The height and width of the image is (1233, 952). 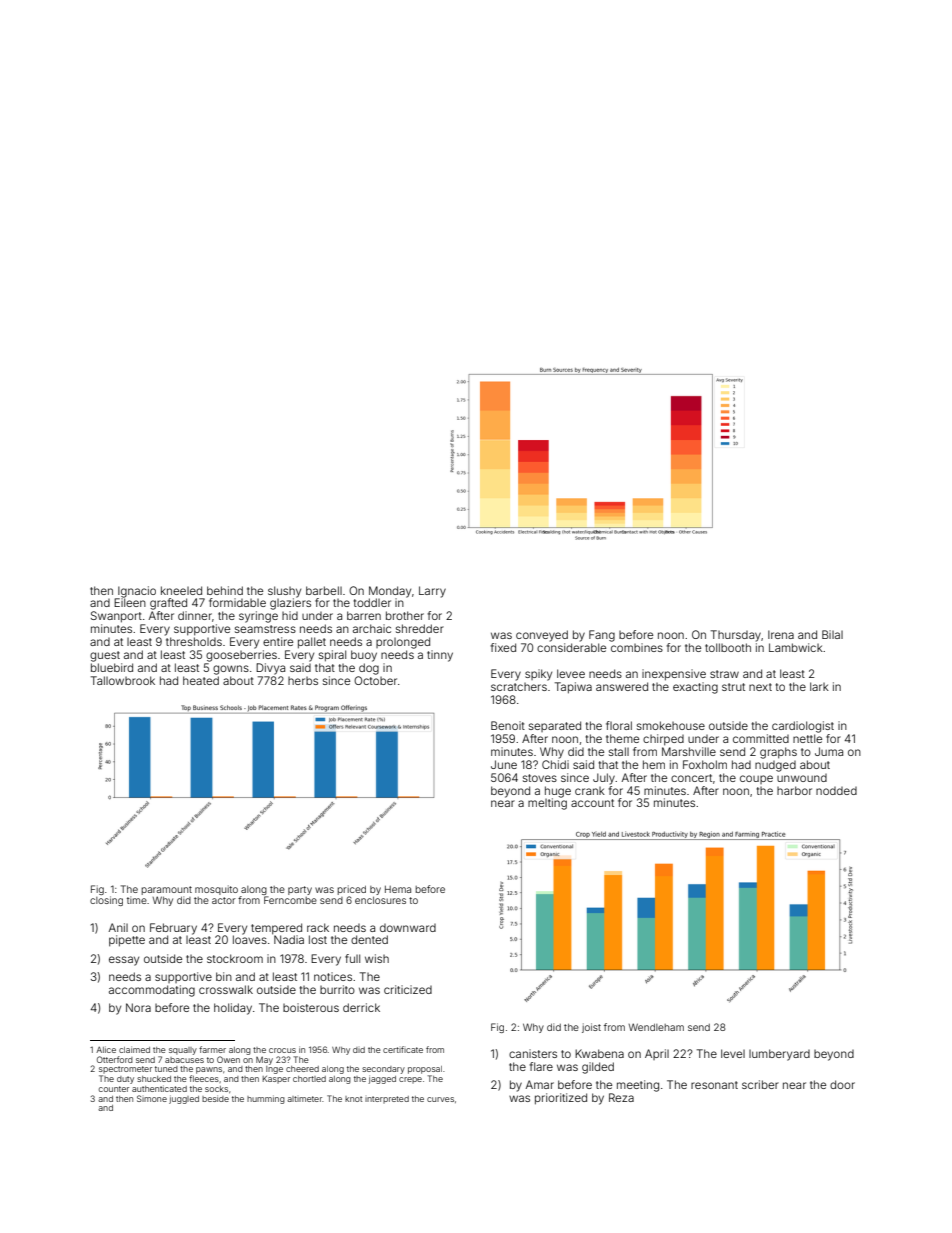 What do you see at coordinates (440, 1099) in the image?
I see `curves` at bounding box center [440, 1099].
